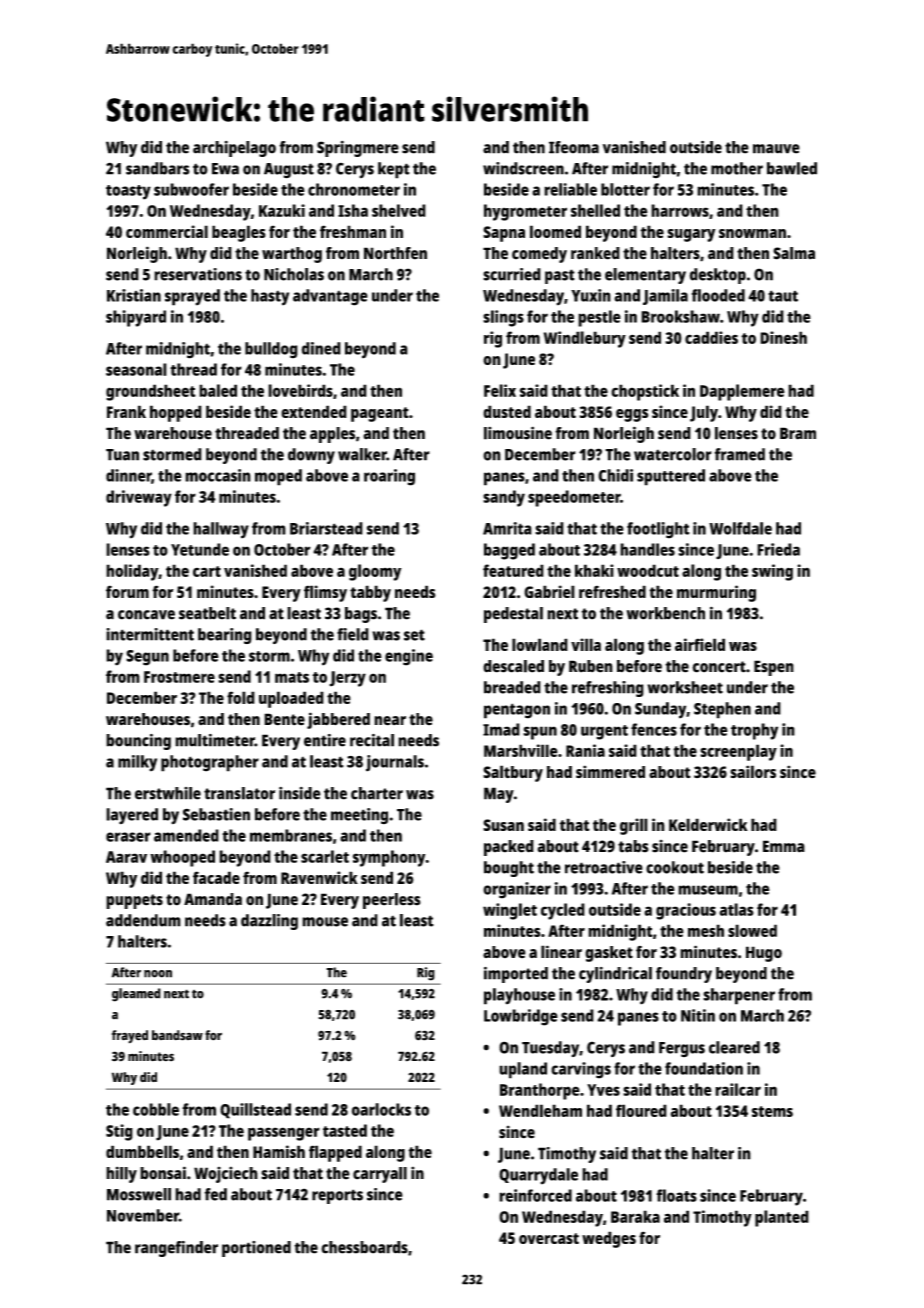 Image resolution: width=924 pixels, height=1308 pixels. Describe the element at coordinates (158, 168) in the page. I see `sandbars` at that location.
